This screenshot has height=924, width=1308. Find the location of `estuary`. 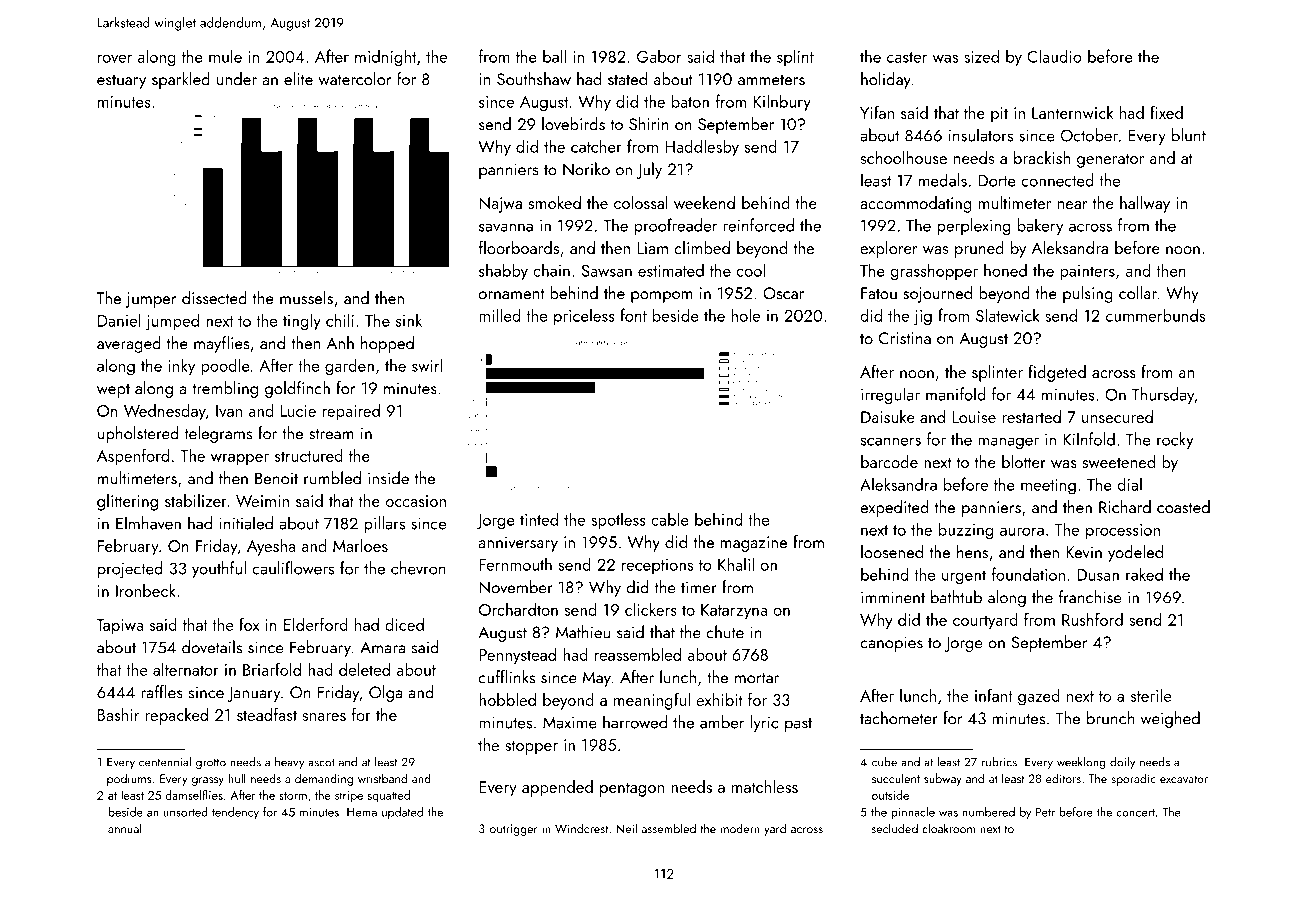

estuary is located at coordinates (121, 82).
